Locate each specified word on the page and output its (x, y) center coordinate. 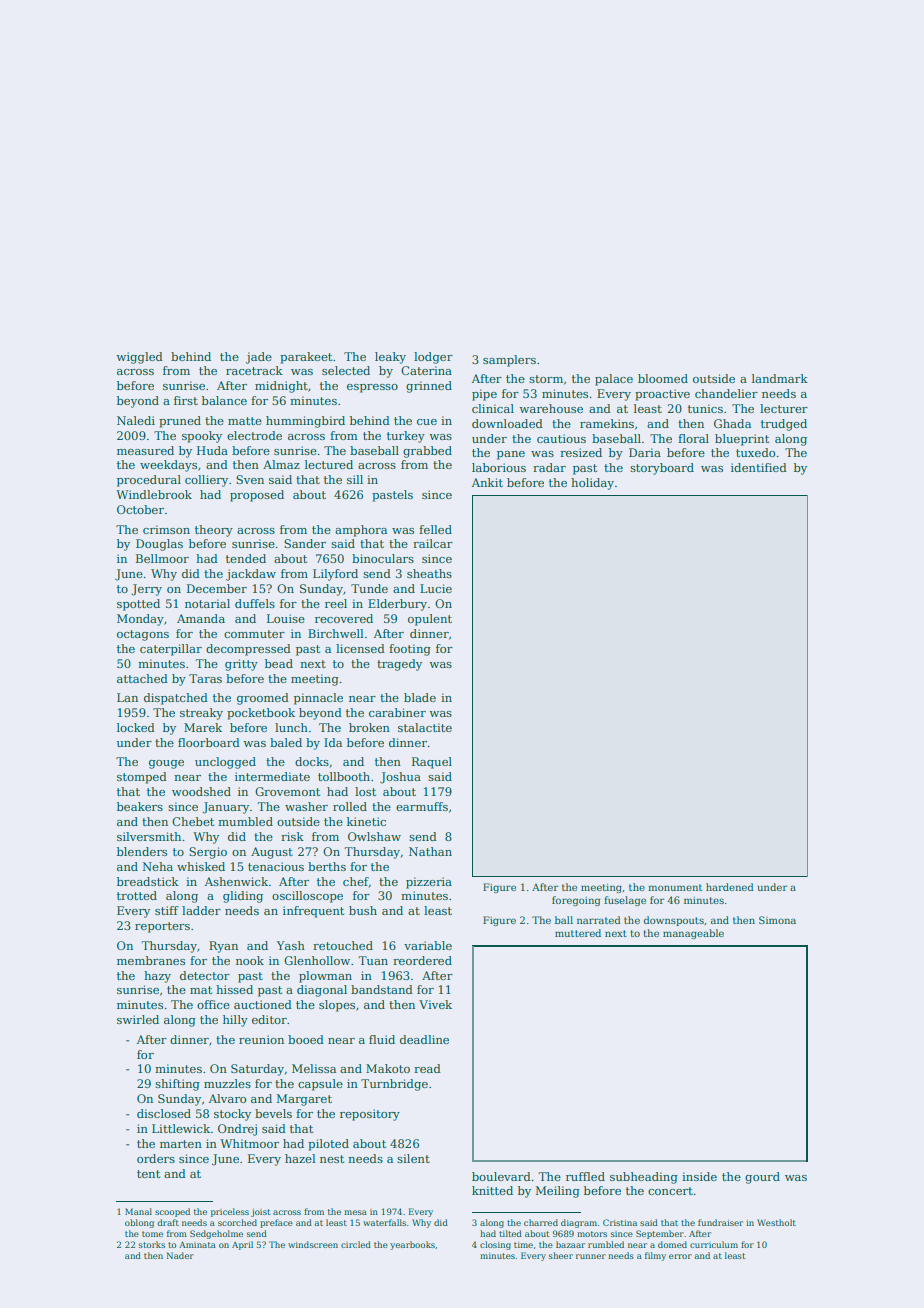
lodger (433, 358)
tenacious (276, 866)
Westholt (776, 1222)
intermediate (272, 776)
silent (413, 1158)
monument (675, 887)
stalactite (425, 727)
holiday (592, 484)
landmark (780, 378)
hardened (730, 887)
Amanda (201, 618)
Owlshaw (374, 836)
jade (259, 358)
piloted (328, 1145)
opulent (430, 620)
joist (261, 1213)
